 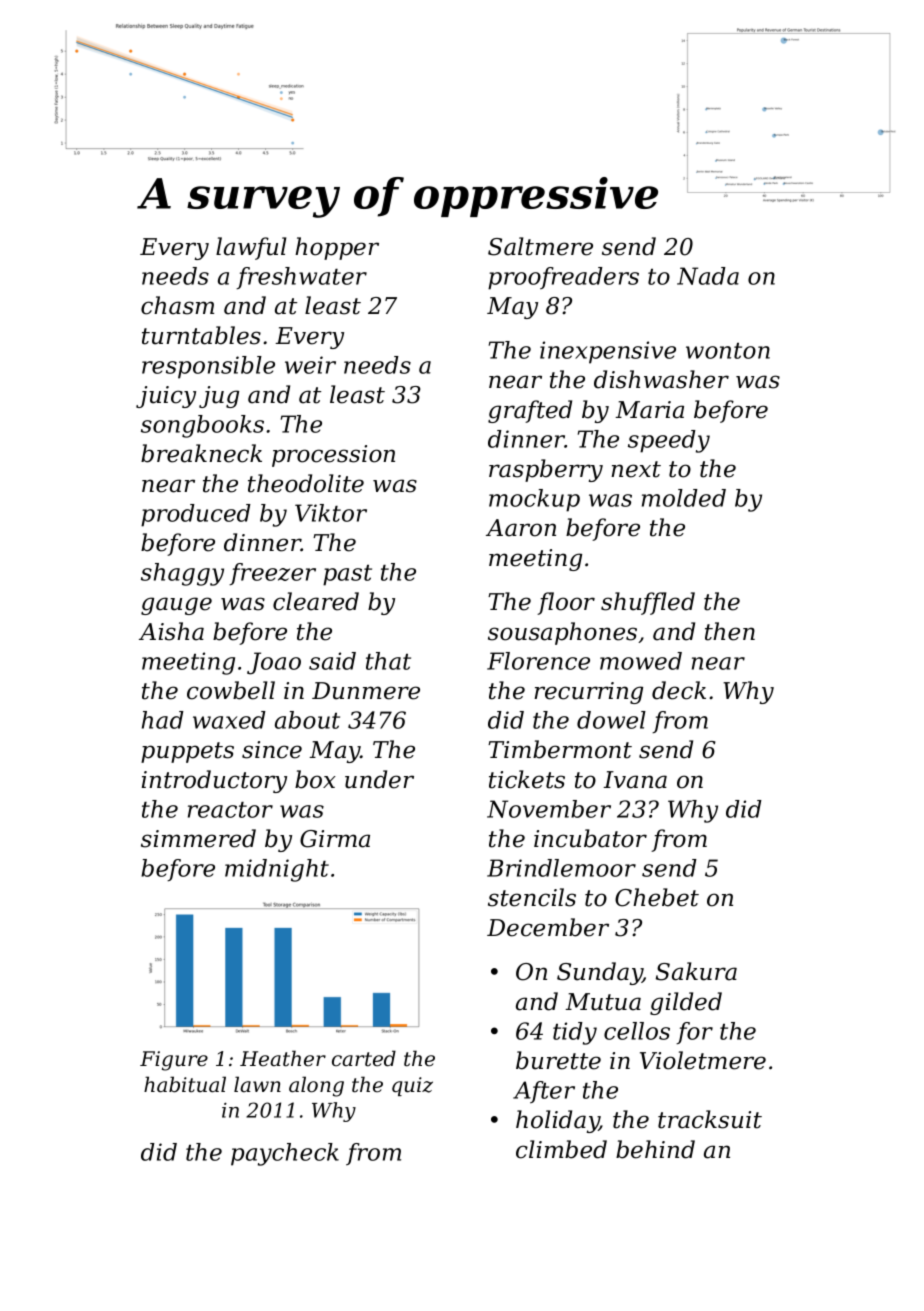 I want to click on floor, so click(x=566, y=603).
